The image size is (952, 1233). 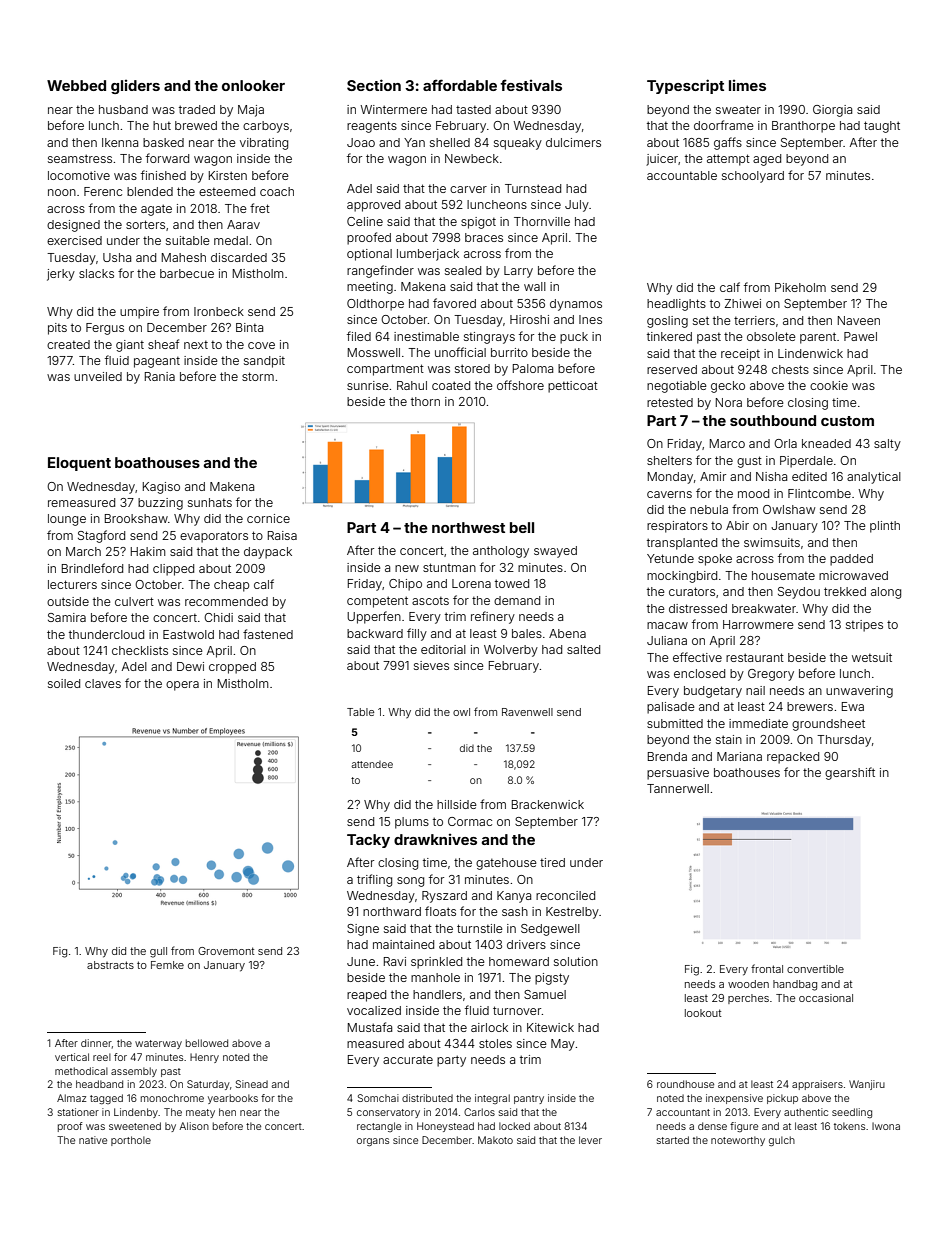 I want to click on Alison, so click(x=194, y=1126).
